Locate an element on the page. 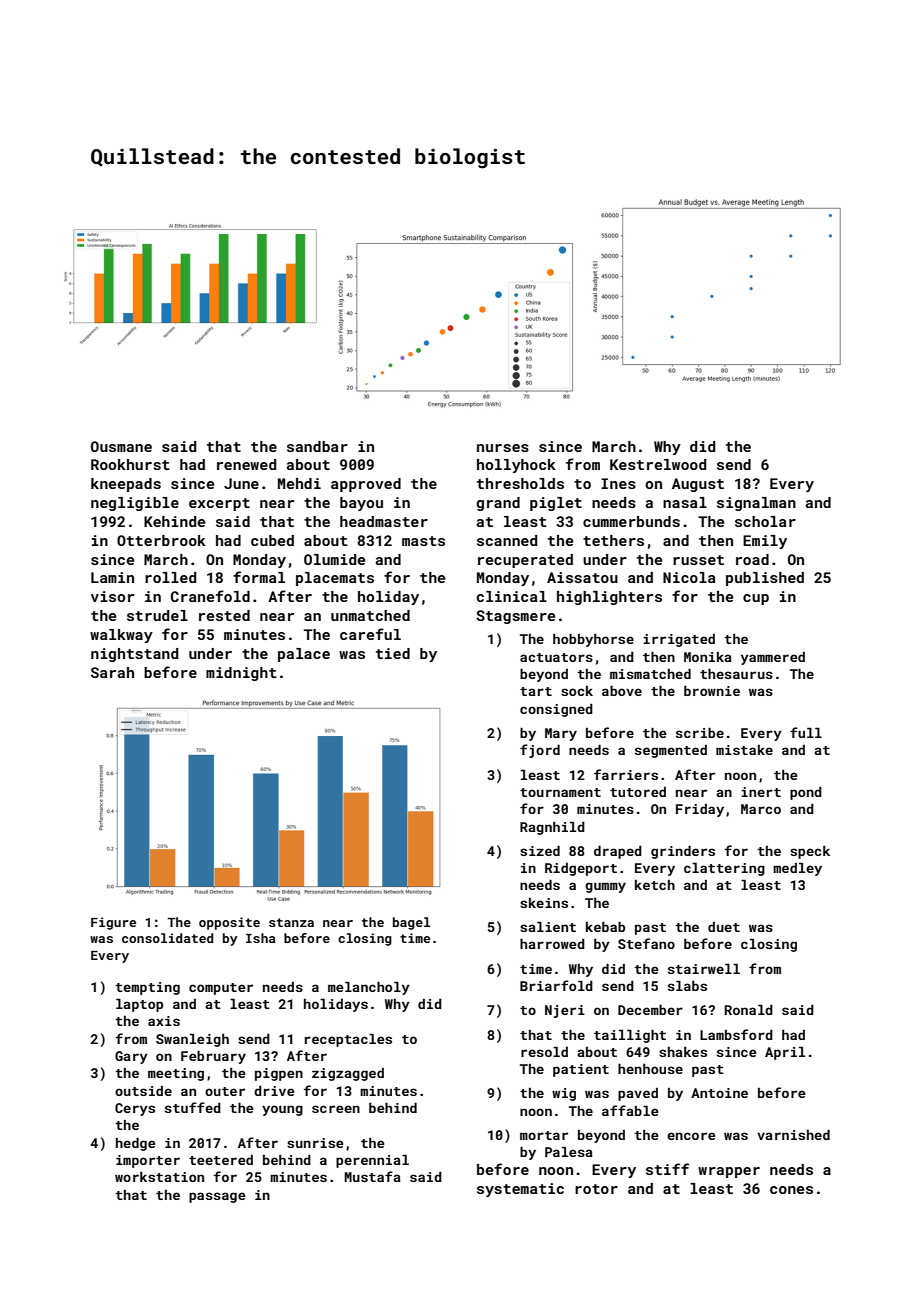  signalman is located at coordinates (756, 504).
